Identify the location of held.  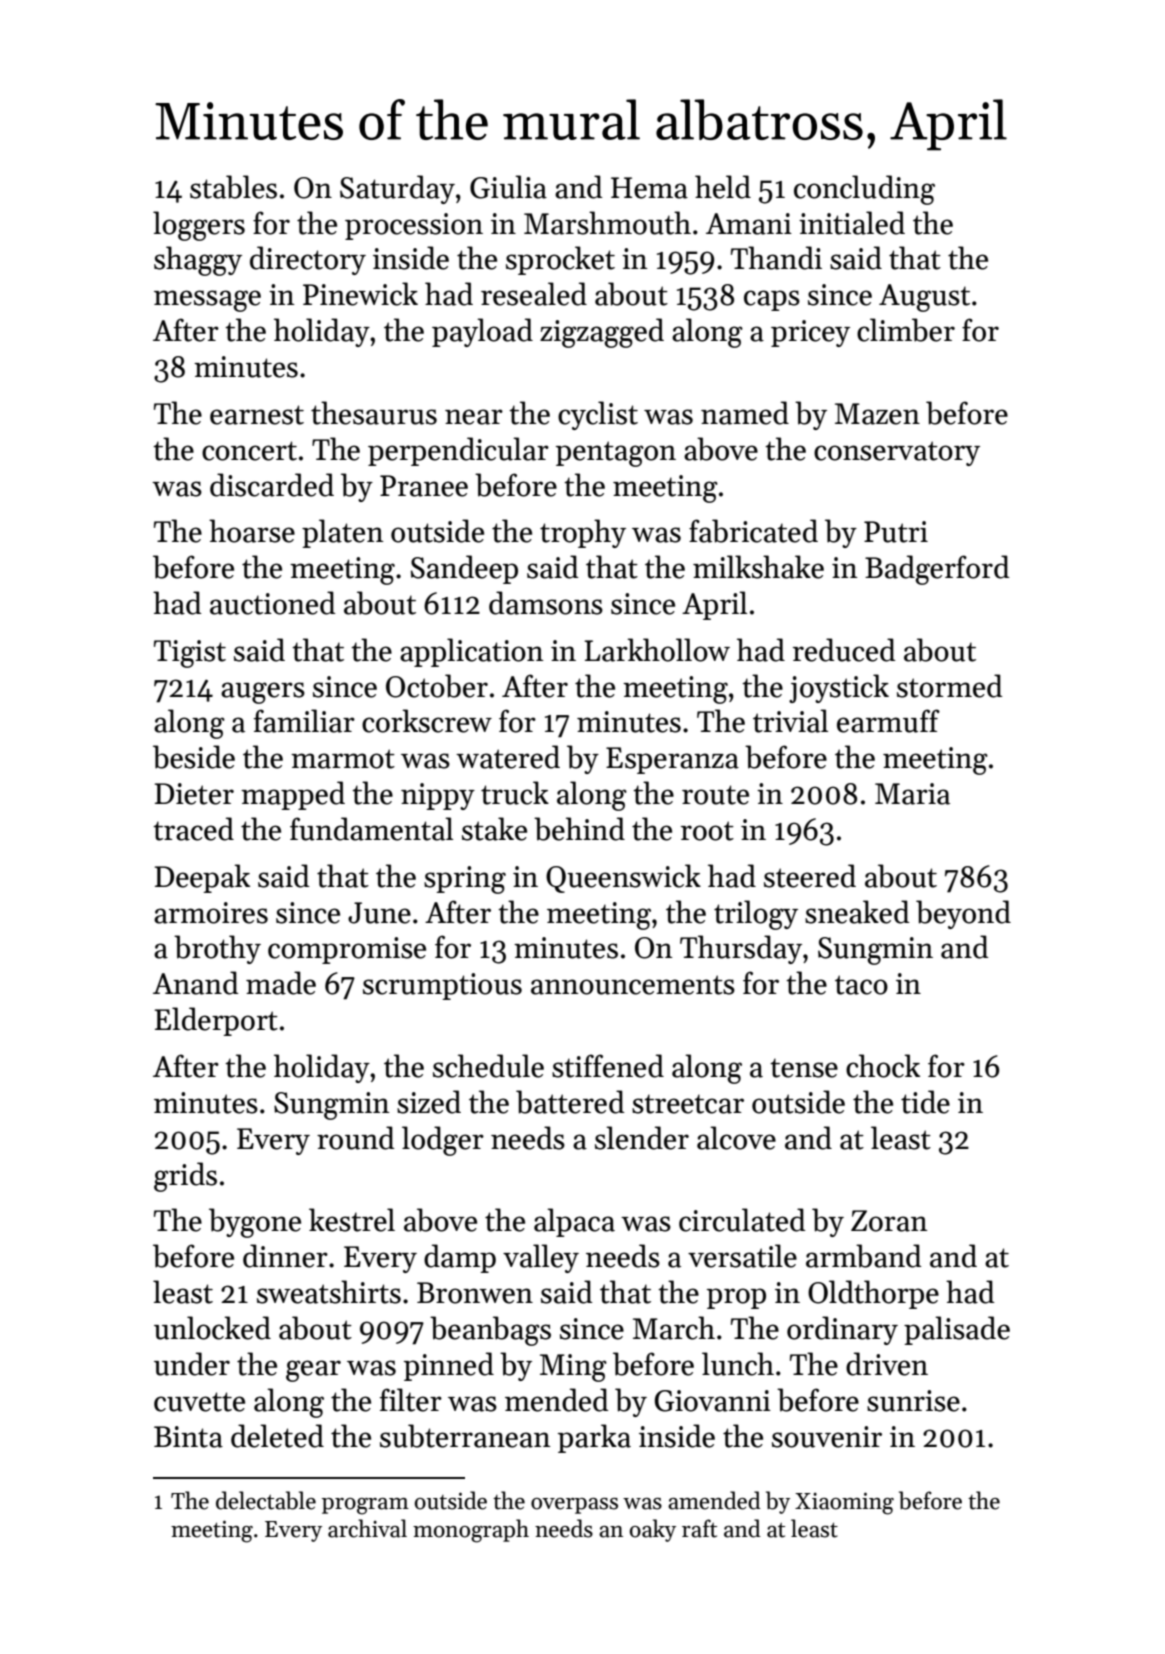
(723, 187).
